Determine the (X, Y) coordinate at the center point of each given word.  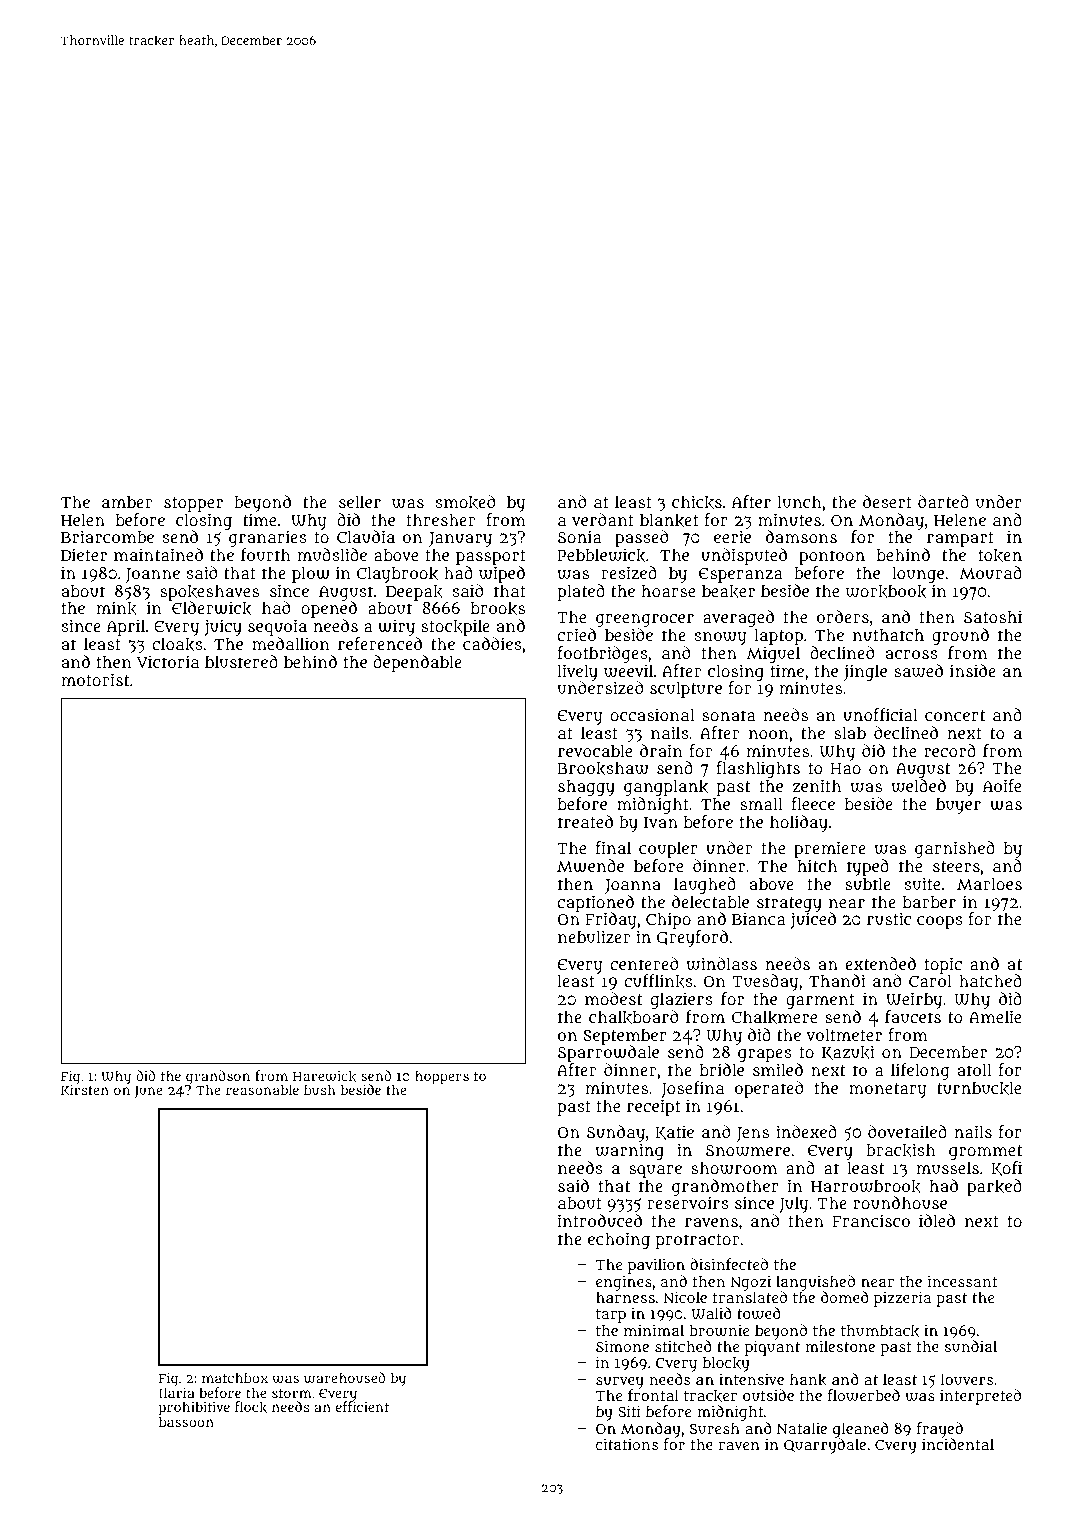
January (460, 540)
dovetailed (907, 1131)
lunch (800, 501)
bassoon (186, 1422)
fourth (266, 554)
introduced (600, 1220)
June (149, 1092)
